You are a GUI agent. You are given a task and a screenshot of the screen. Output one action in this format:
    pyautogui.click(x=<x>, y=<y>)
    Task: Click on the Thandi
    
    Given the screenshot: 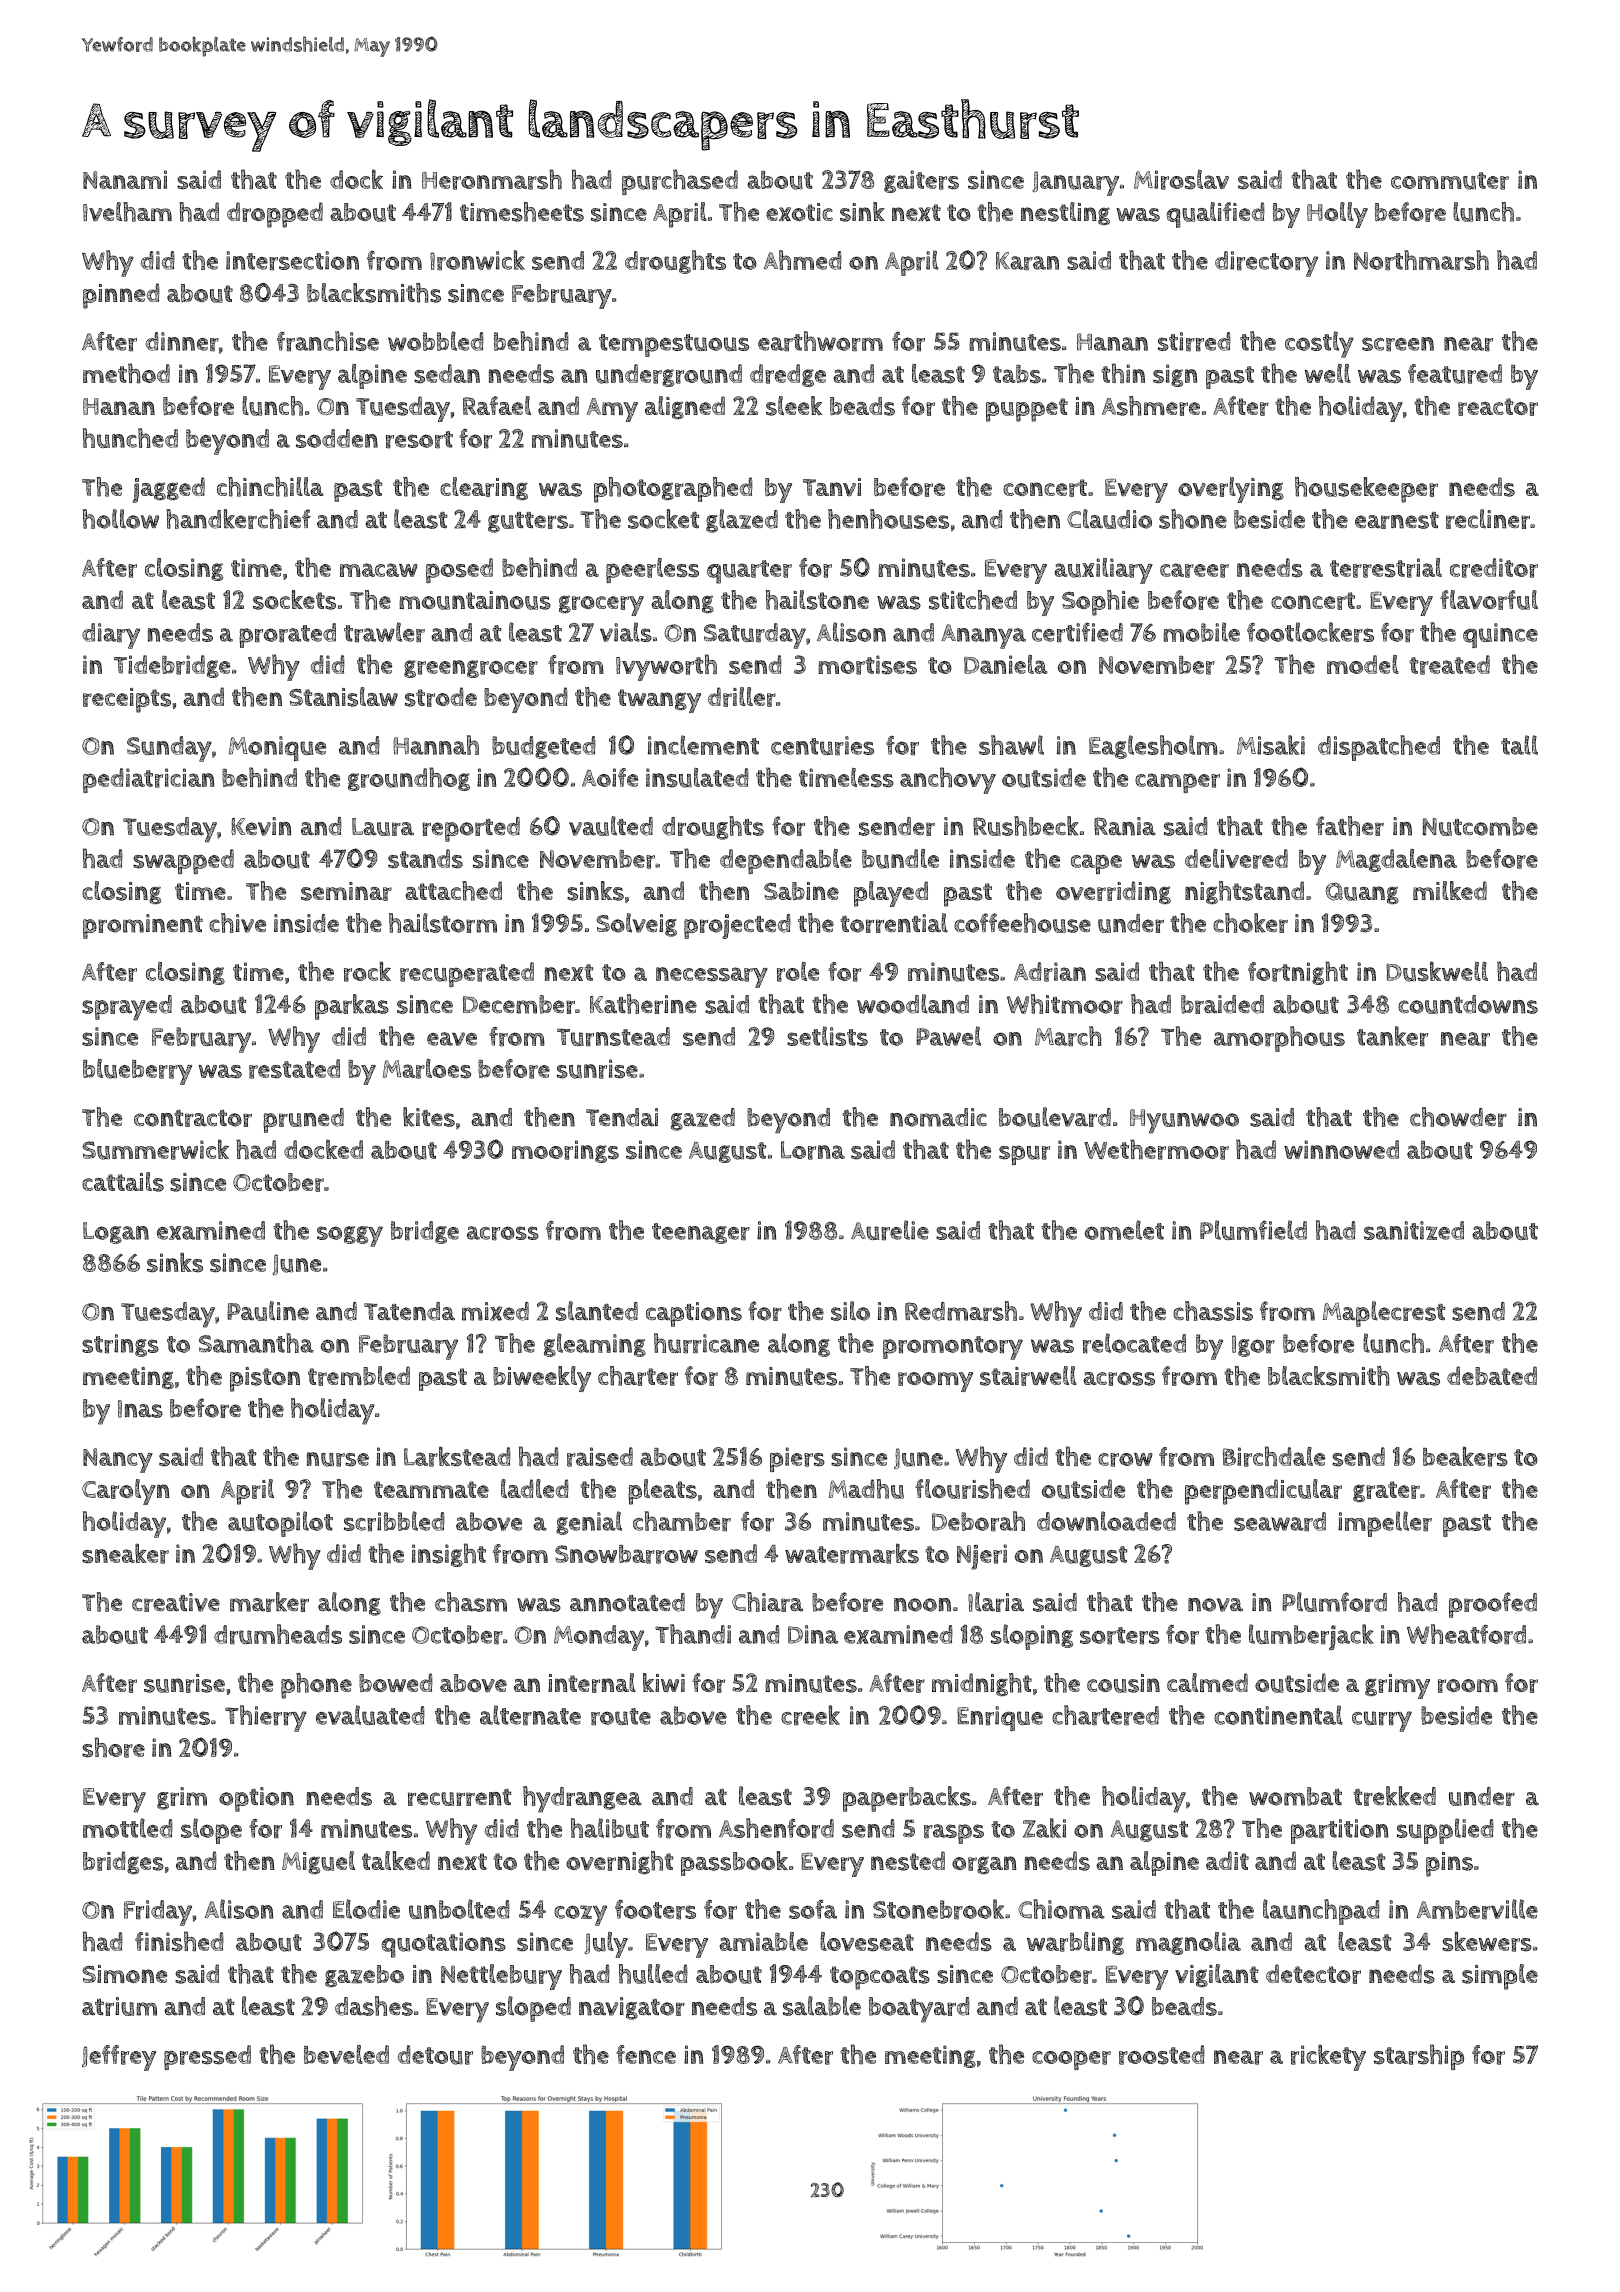 What is the action you would take?
    pyautogui.click(x=693, y=1634)
